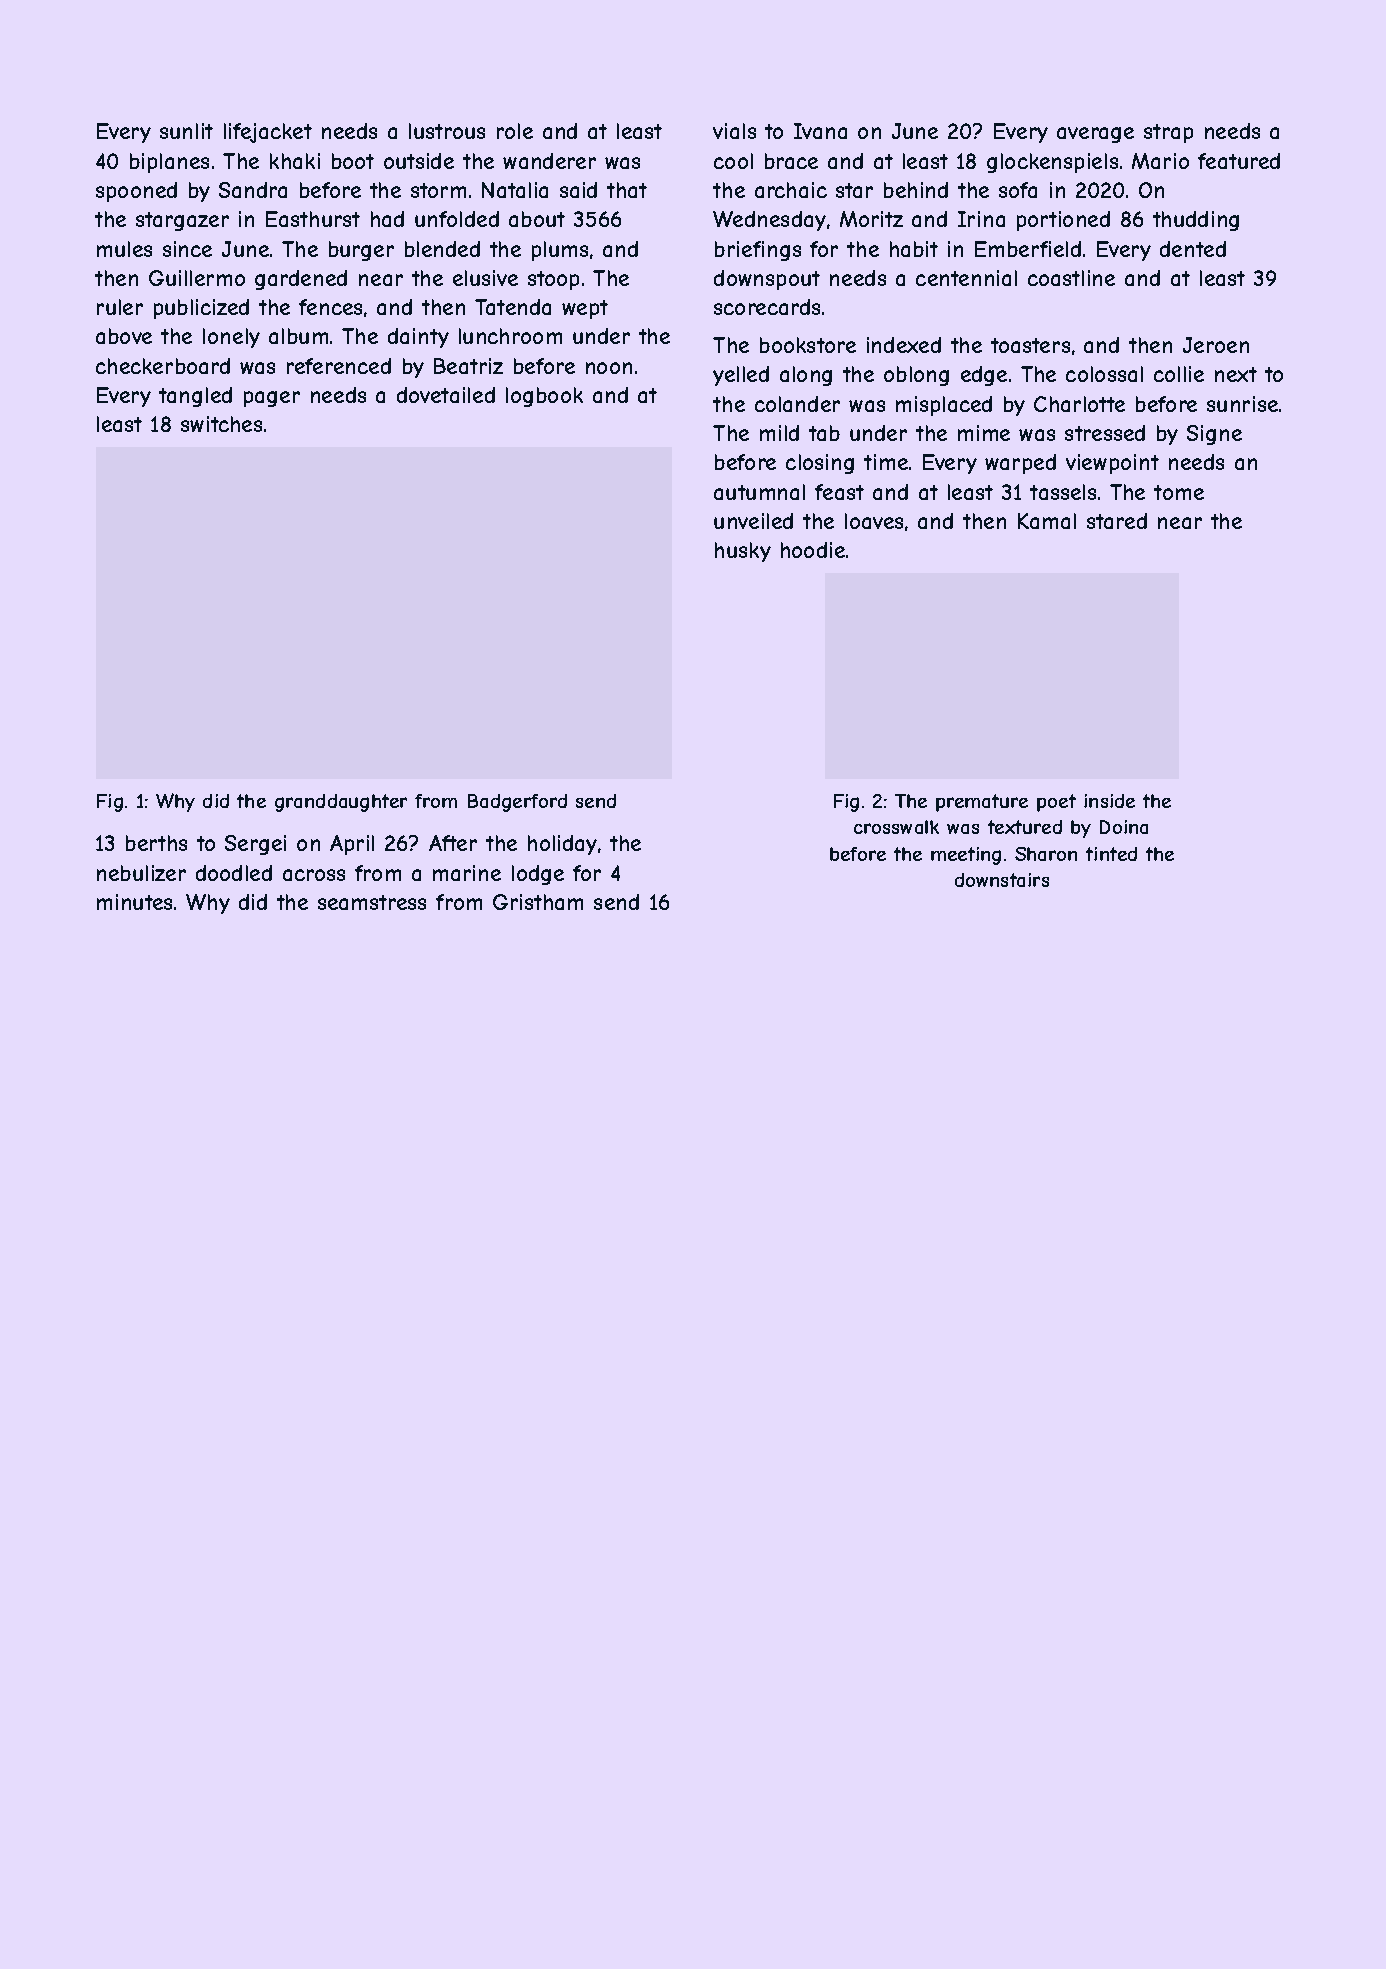 This document has width=1386, height=1969. What do you see at coordinates (1193, 249) in the document?
I see `dented` at bounding box center [1193, 249].
